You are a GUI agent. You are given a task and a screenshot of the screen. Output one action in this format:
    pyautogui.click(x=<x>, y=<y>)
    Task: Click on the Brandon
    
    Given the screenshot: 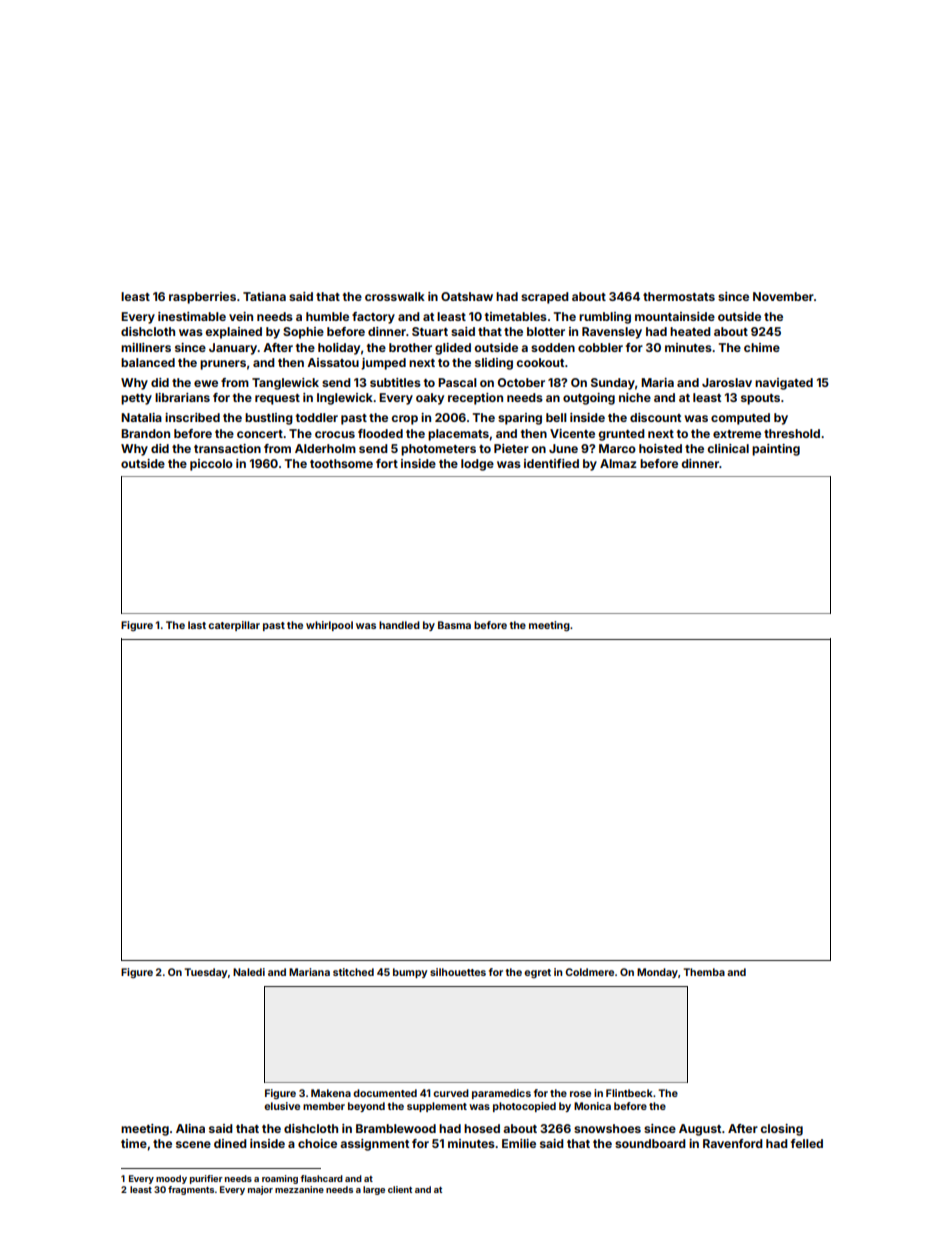 What is the action you would take?
    pyautogui.click(x=145, y=433)
